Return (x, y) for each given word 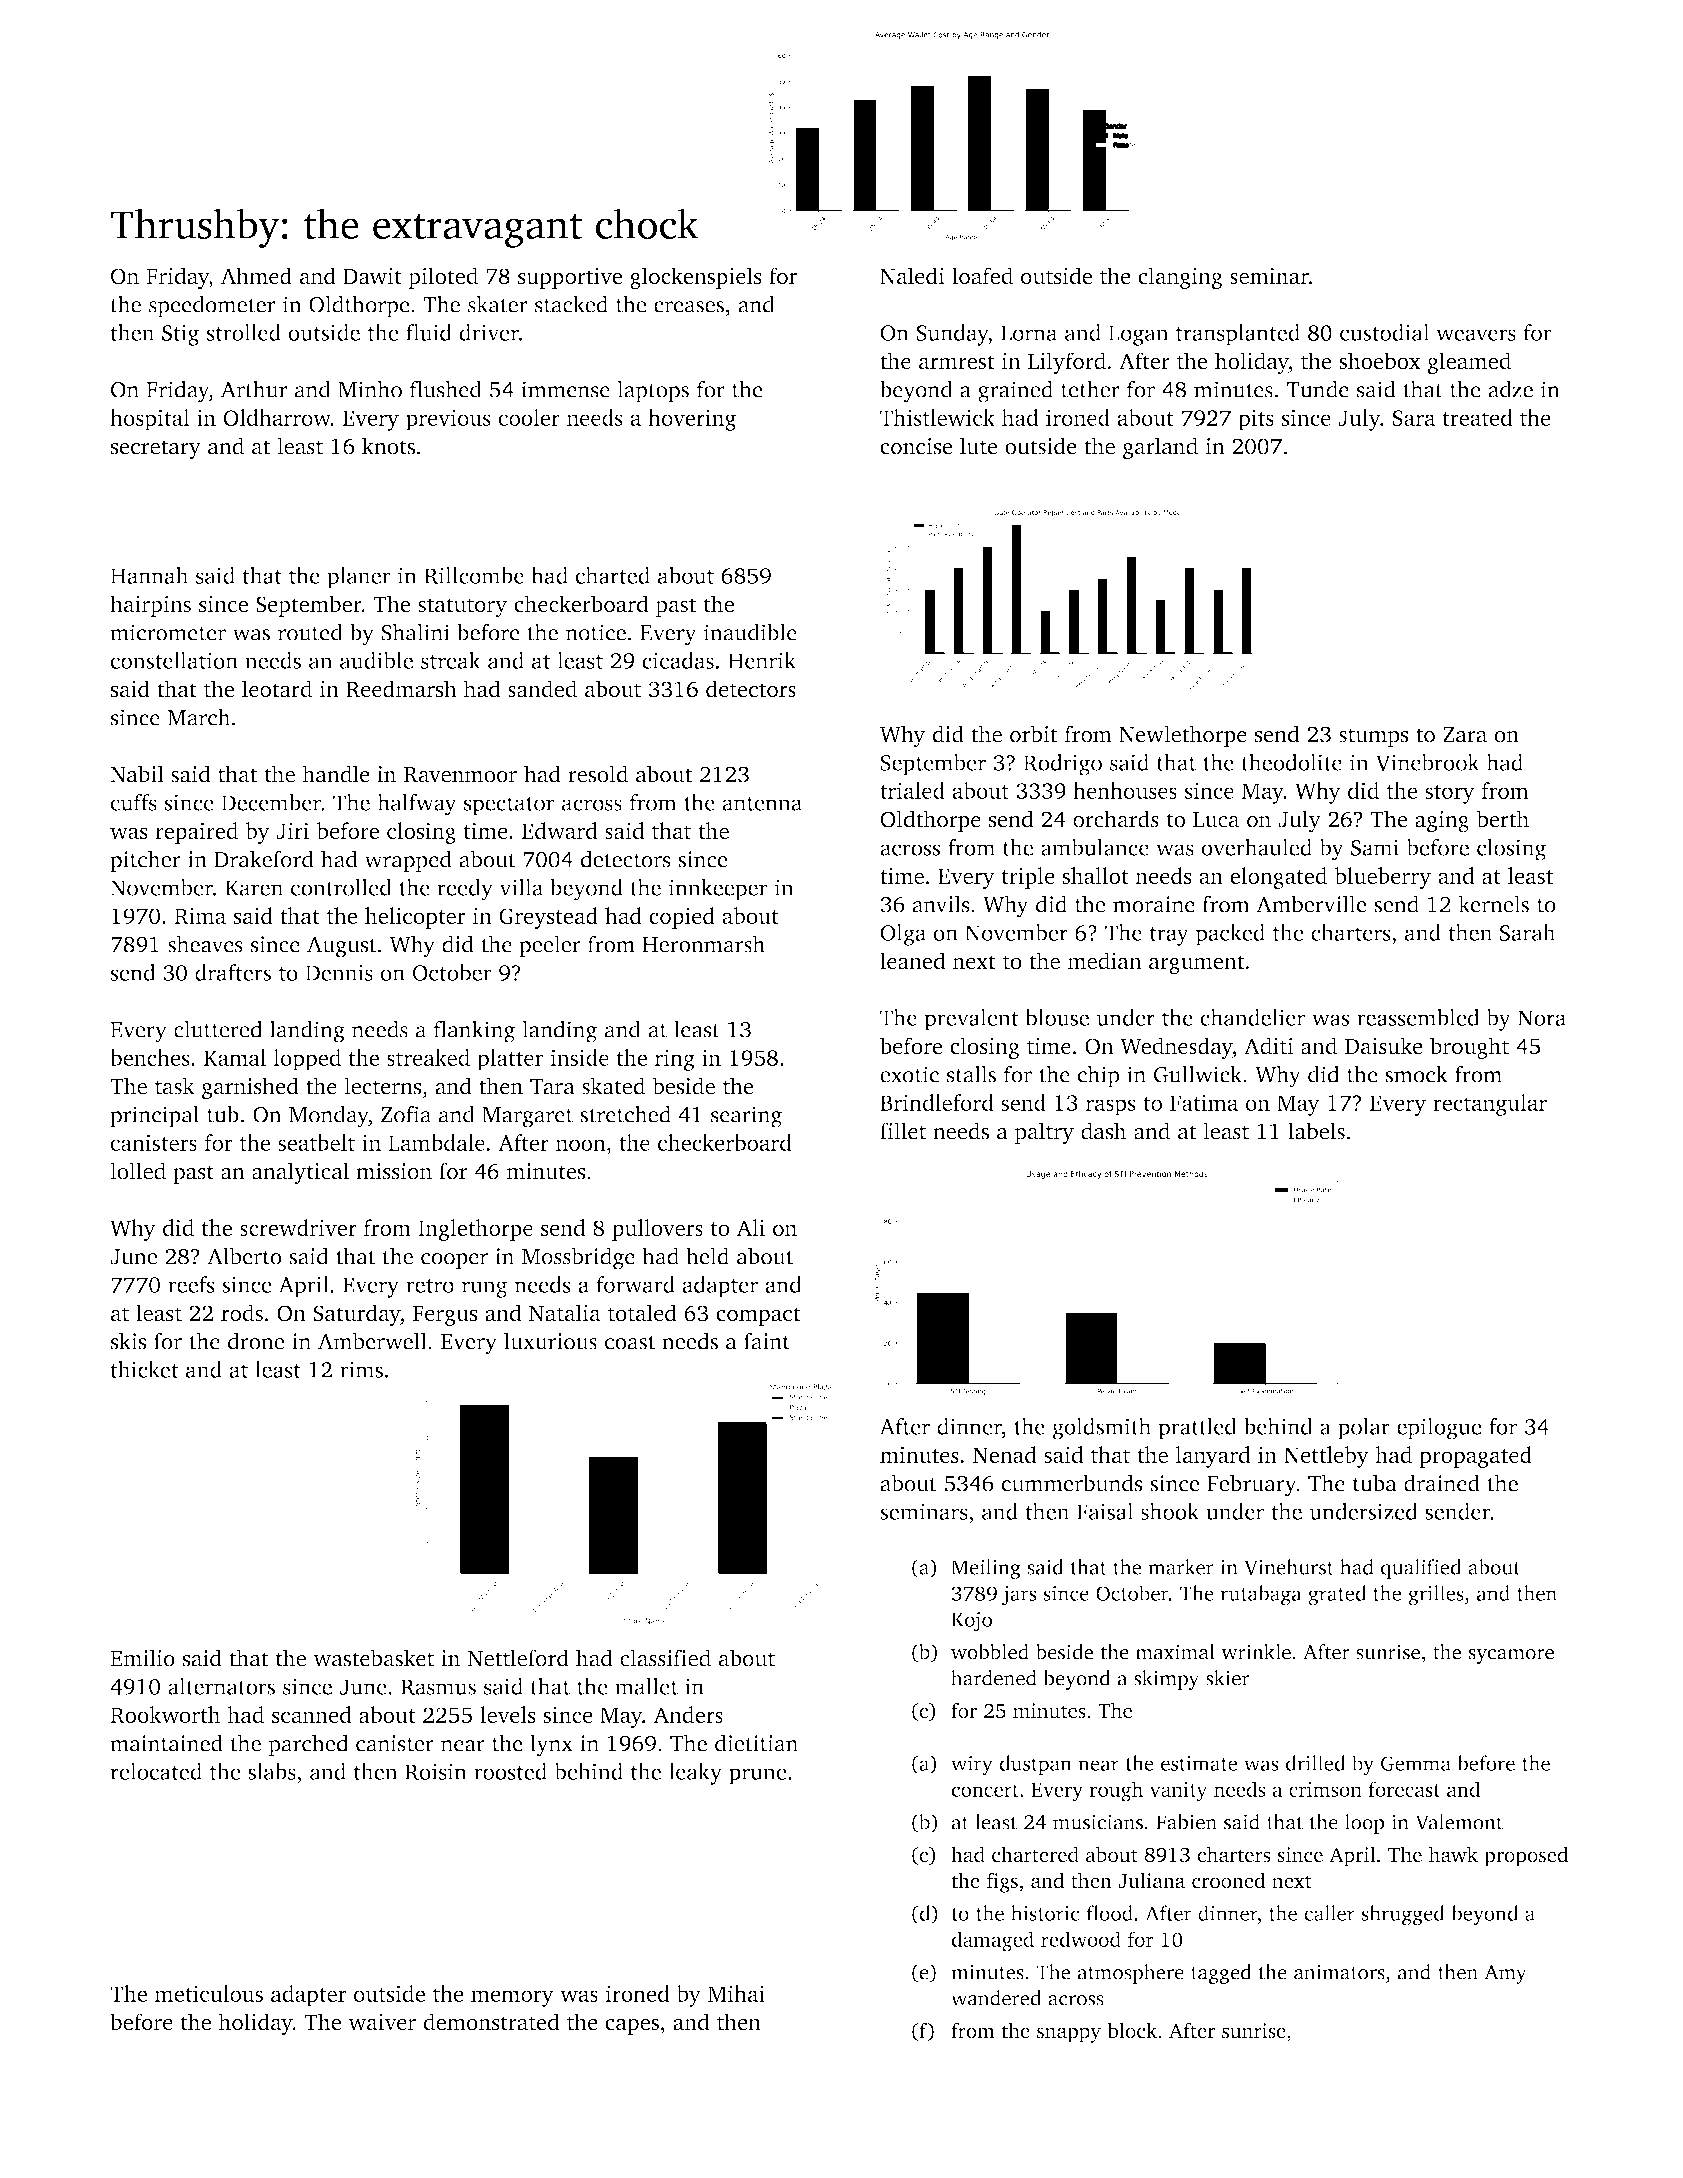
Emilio (142, 1658)
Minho (370, 389)
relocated (156, 1771)
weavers (1476, 335)
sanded (542, 689)
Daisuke (1384, 1046)
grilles (1436, 1595)
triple (1028, 878)
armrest (957, 362)
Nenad (1005, 1454)
